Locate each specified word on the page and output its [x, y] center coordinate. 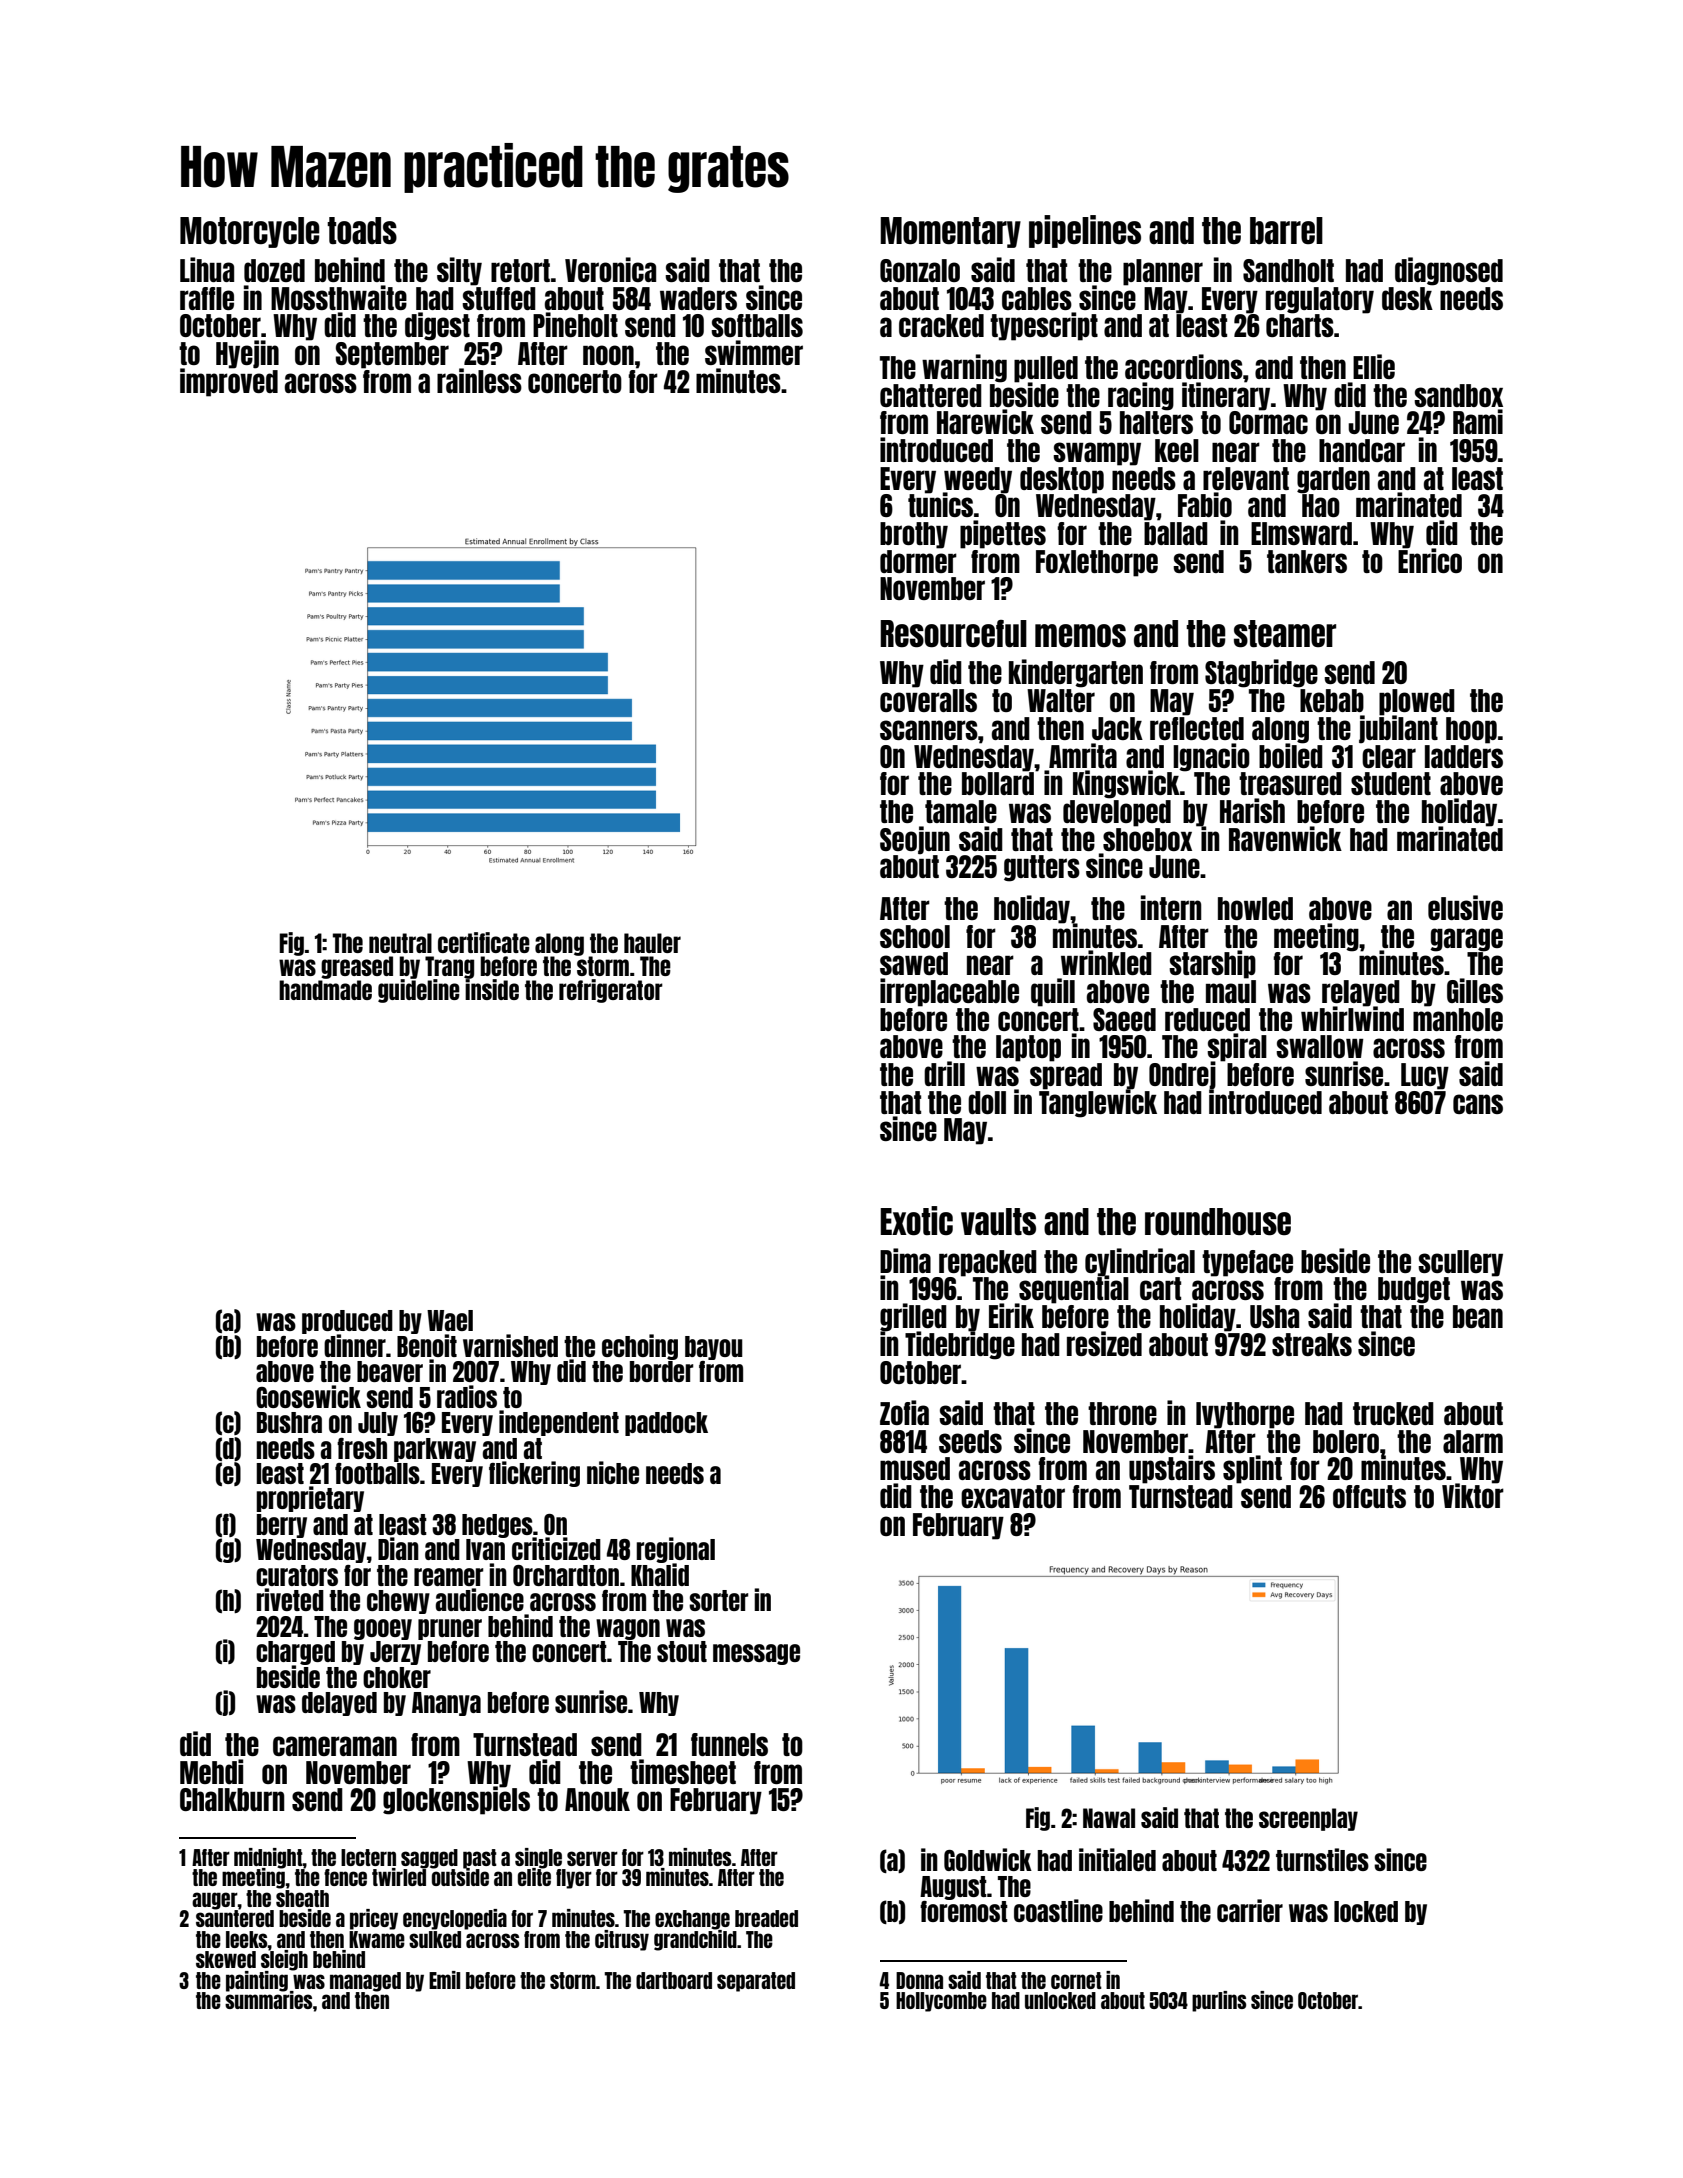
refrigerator [611, 991]
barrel [1286, 230]
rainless [479, 380]
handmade [325, 990]
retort [520, 270]
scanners [929, 730]
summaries [268, 2000]
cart [1160, 1288]
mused [915, 1468]
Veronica [610, 269]
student [1391, 783]
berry [282, 1526]
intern [1171, 907]
